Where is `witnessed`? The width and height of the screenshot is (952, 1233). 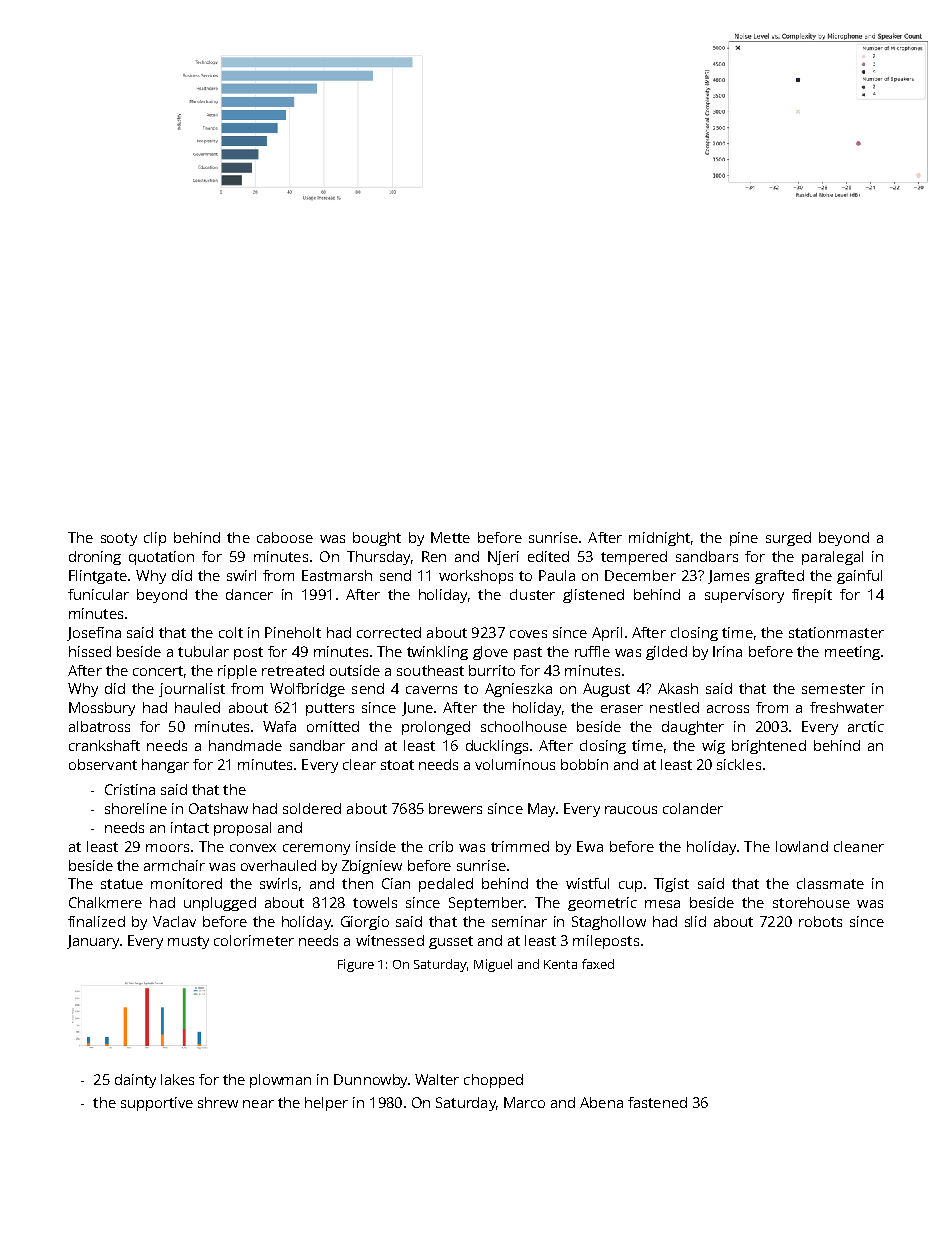
witnessed is located at coordinates (390, 940).
